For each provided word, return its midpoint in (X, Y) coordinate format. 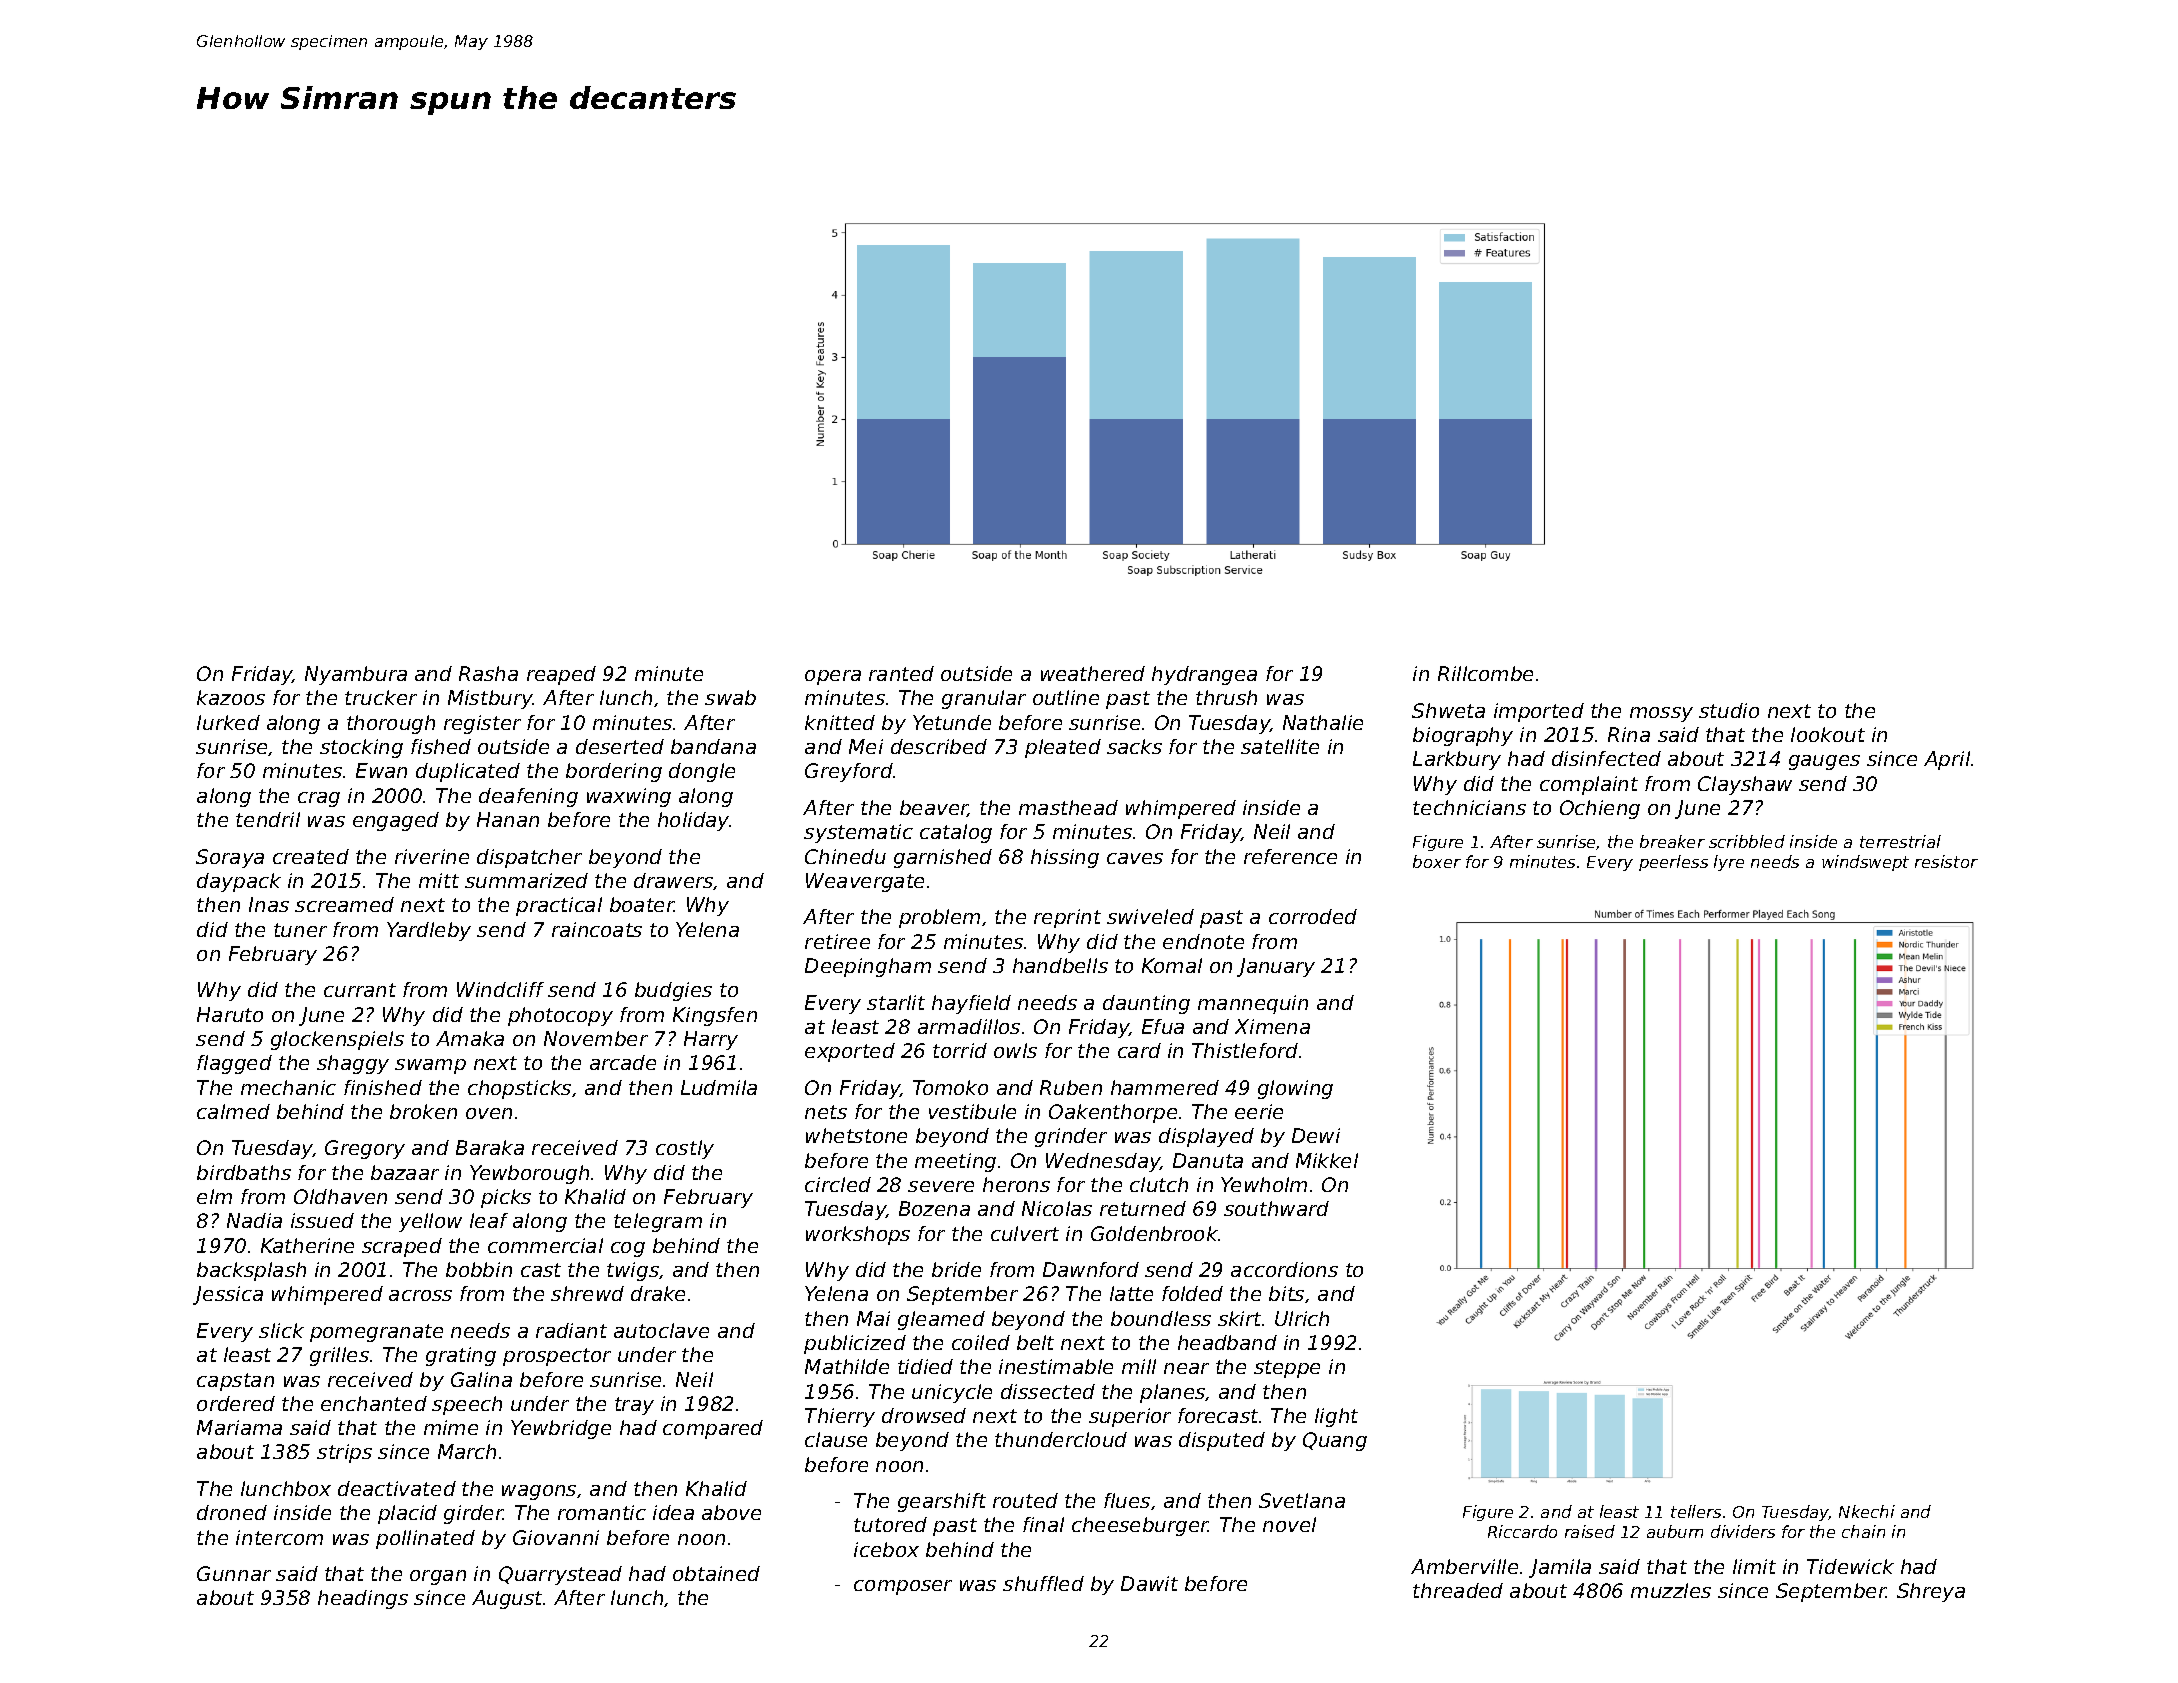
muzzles (1671, 1590)
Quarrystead (560, 1575)
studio (1729, 710)
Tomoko (950, 1087)
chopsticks (519, 1089)
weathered (1093, 673)
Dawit (1149, 1583)
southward (1276, 1208)
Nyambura (356, 675)
